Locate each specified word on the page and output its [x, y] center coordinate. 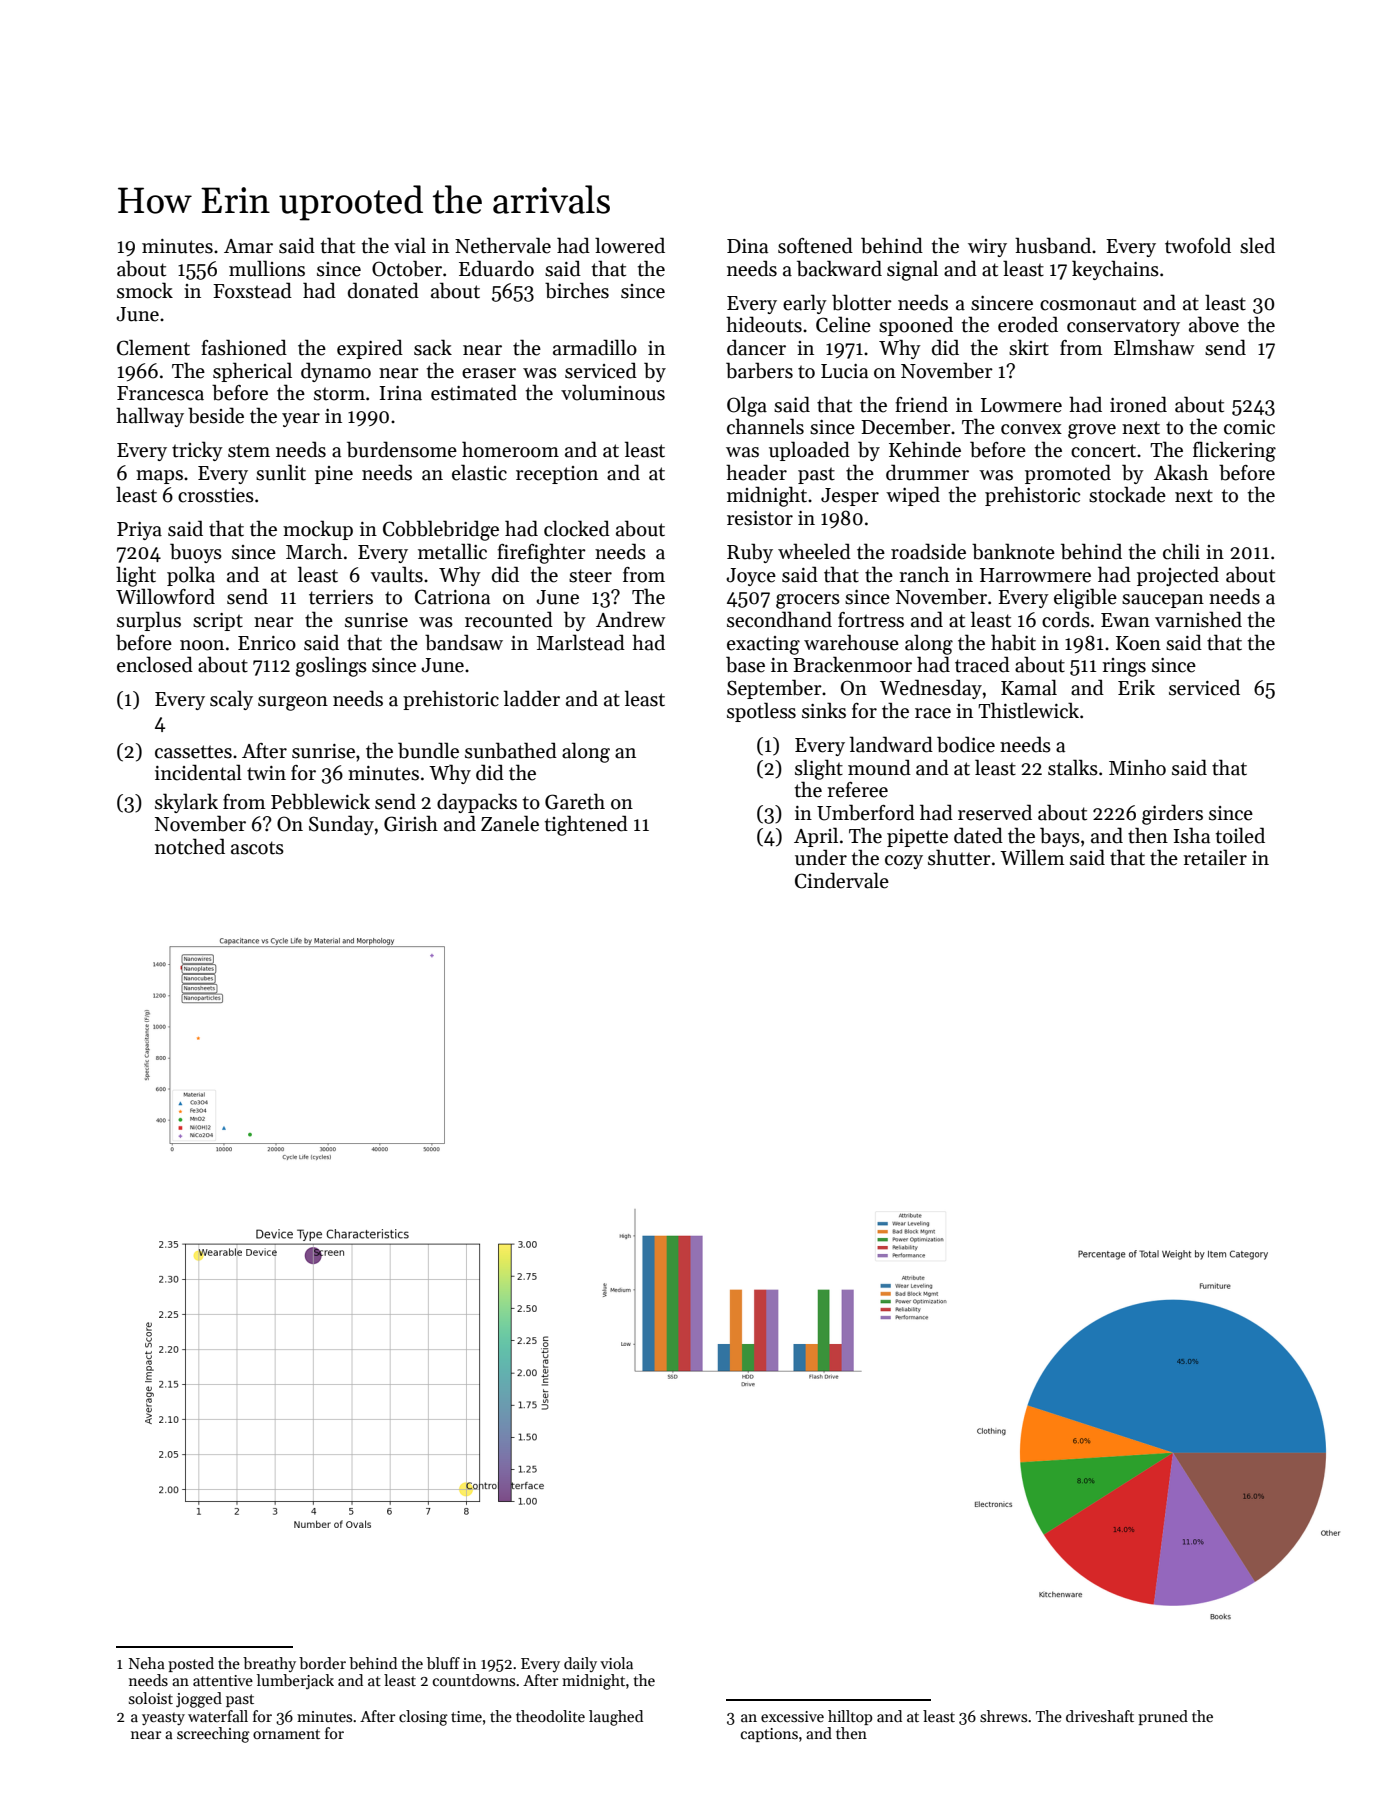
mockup [318, 530]
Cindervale [842, 880]
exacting [763, 645]
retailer [1215, 857]
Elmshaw [1154, 347]
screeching [213, 1735]
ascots [257, 848]
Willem [1032, 857]
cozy [904, 862]
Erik [1136, 687]
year [301, 420]
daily [580, 1664]
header [756, 472]
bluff [443, 1663]
